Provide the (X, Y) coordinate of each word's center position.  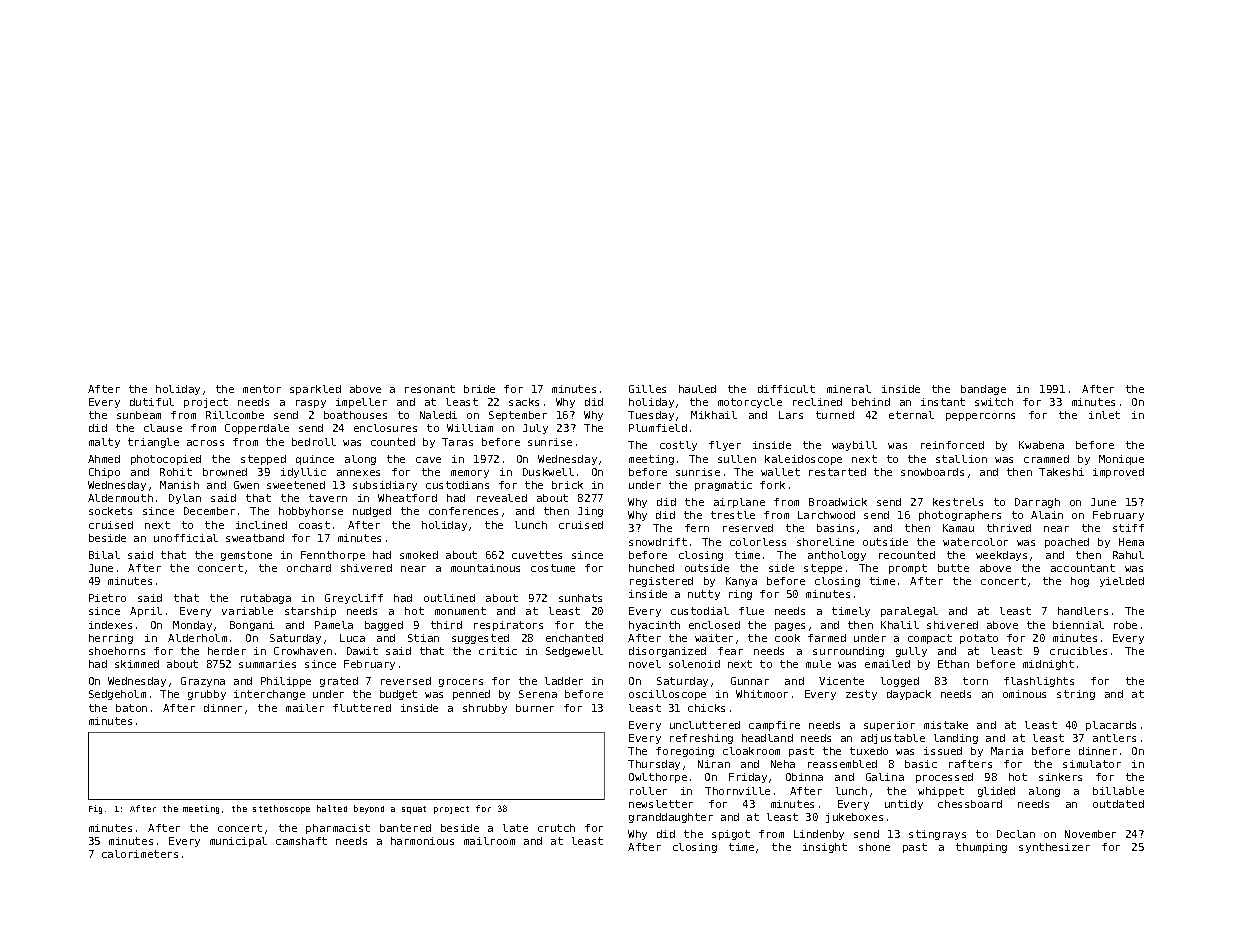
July (535, 429)
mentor (262, 389)
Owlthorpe (658, 778)
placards (1111, 726)
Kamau (958, 528)
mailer (305, 708)
